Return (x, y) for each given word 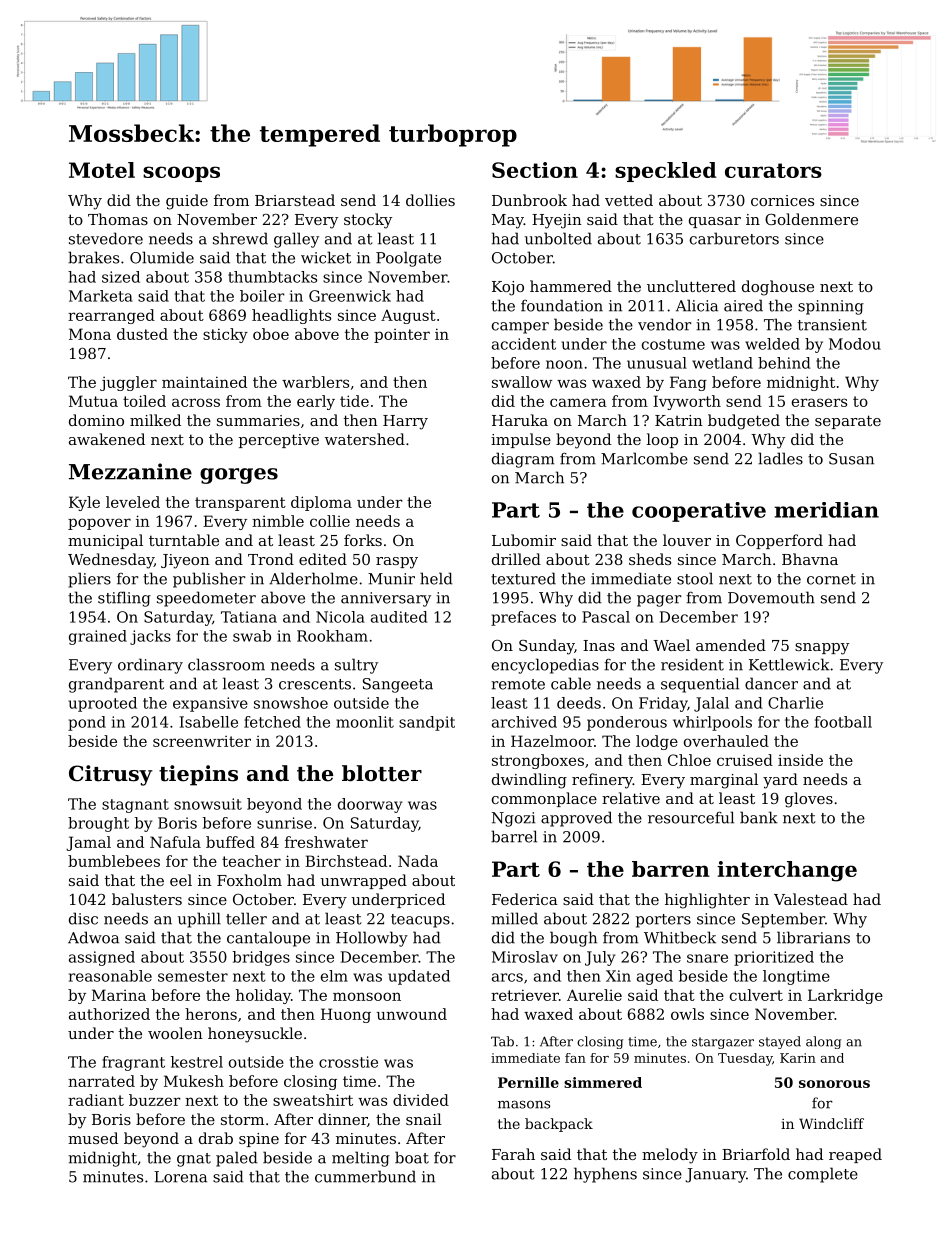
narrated (101, 1081)
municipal (105, 541)
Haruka (520, 420)
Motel (102, 170)
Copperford (779, 541)
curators (773, 170)
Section (535, 170)
